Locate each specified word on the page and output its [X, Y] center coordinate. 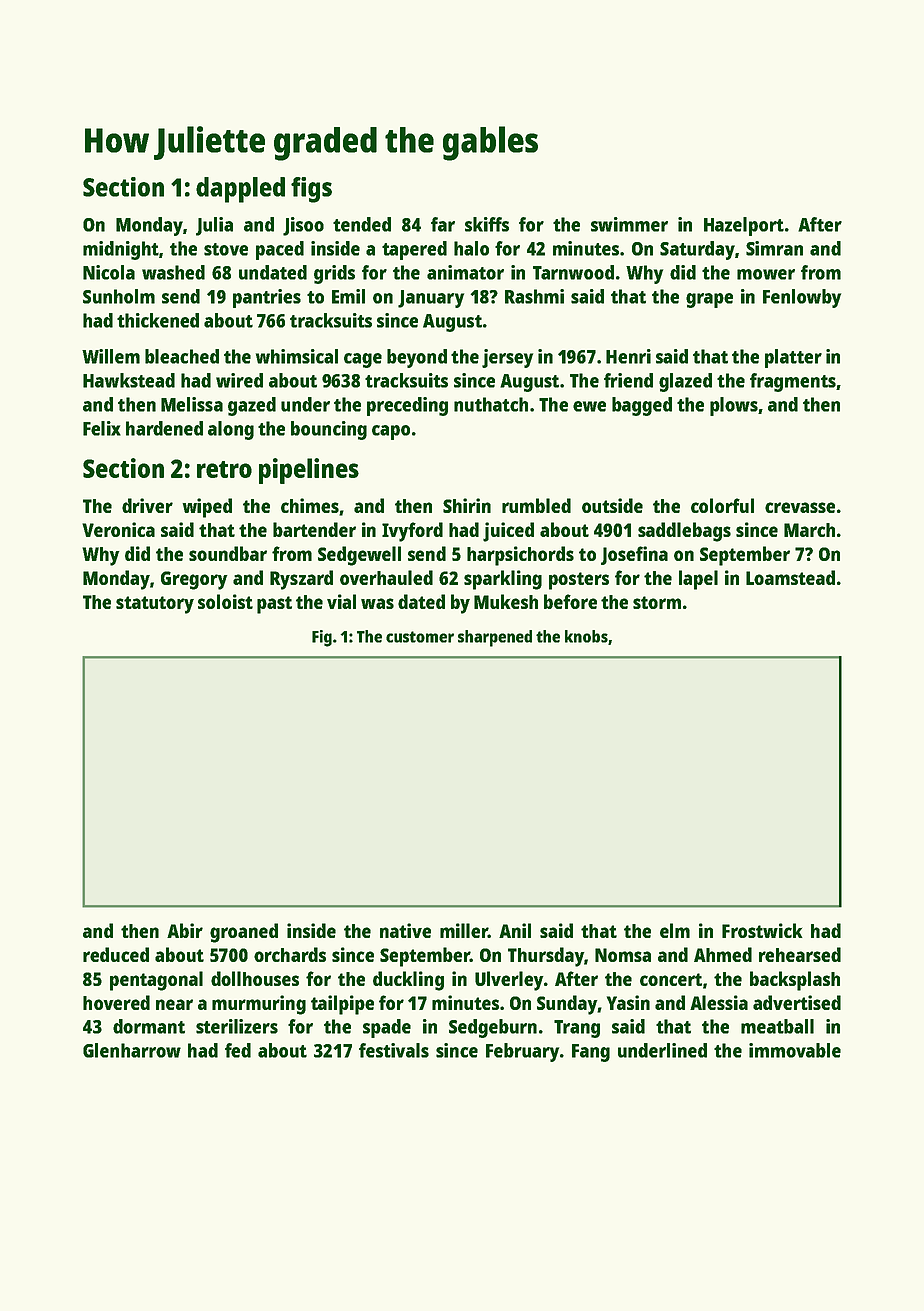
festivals [394, 1050]
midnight [121, 250]
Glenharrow [132, 1050]
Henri [628, 356]
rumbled [536, 505]
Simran [774, 248]
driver [147, 505]
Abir [185, 930]
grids [334, 274]
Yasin [628, 1002]
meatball [777, 1026]
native [405, 930]
